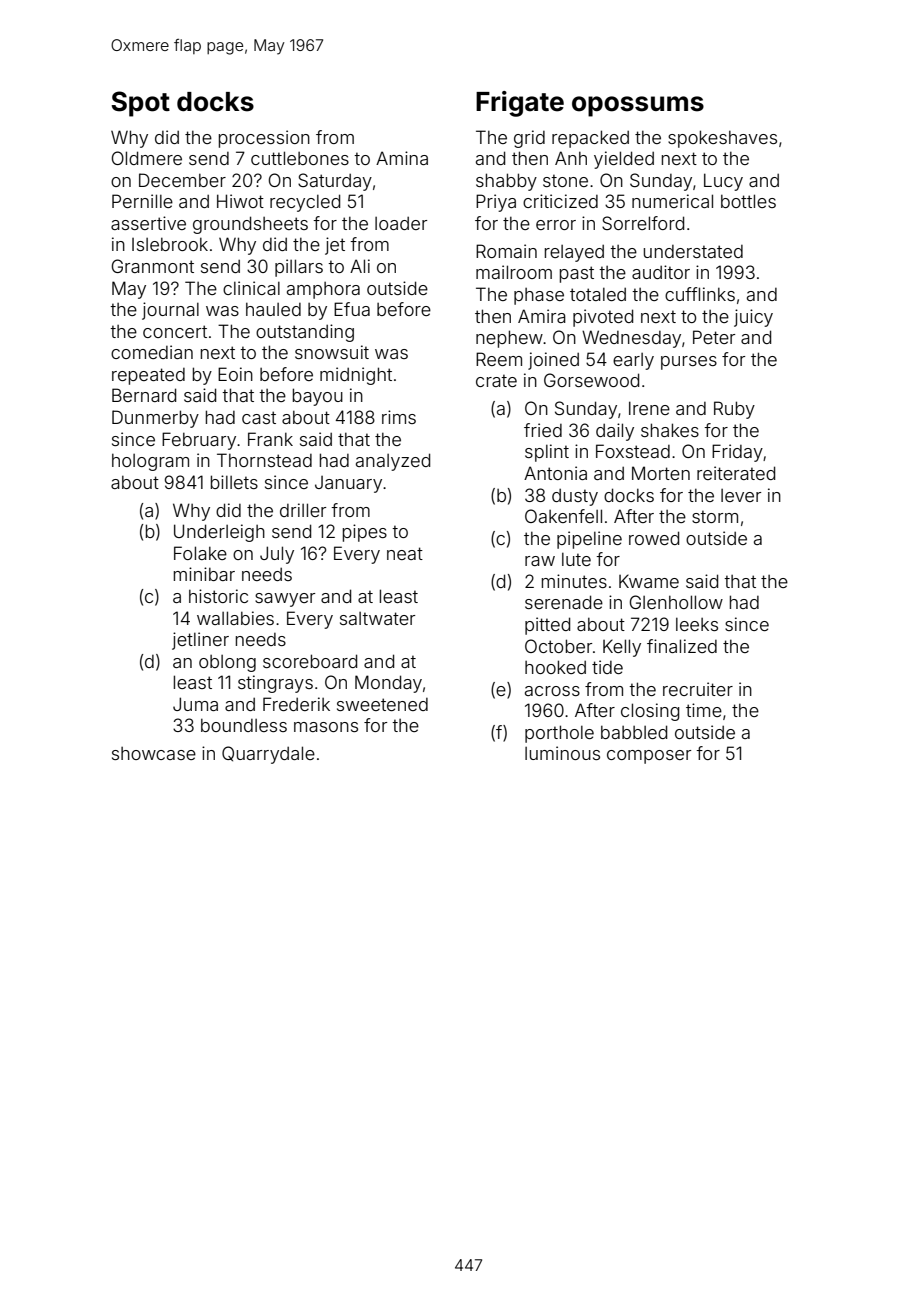  I want to click on lever, so click(741, 495).
